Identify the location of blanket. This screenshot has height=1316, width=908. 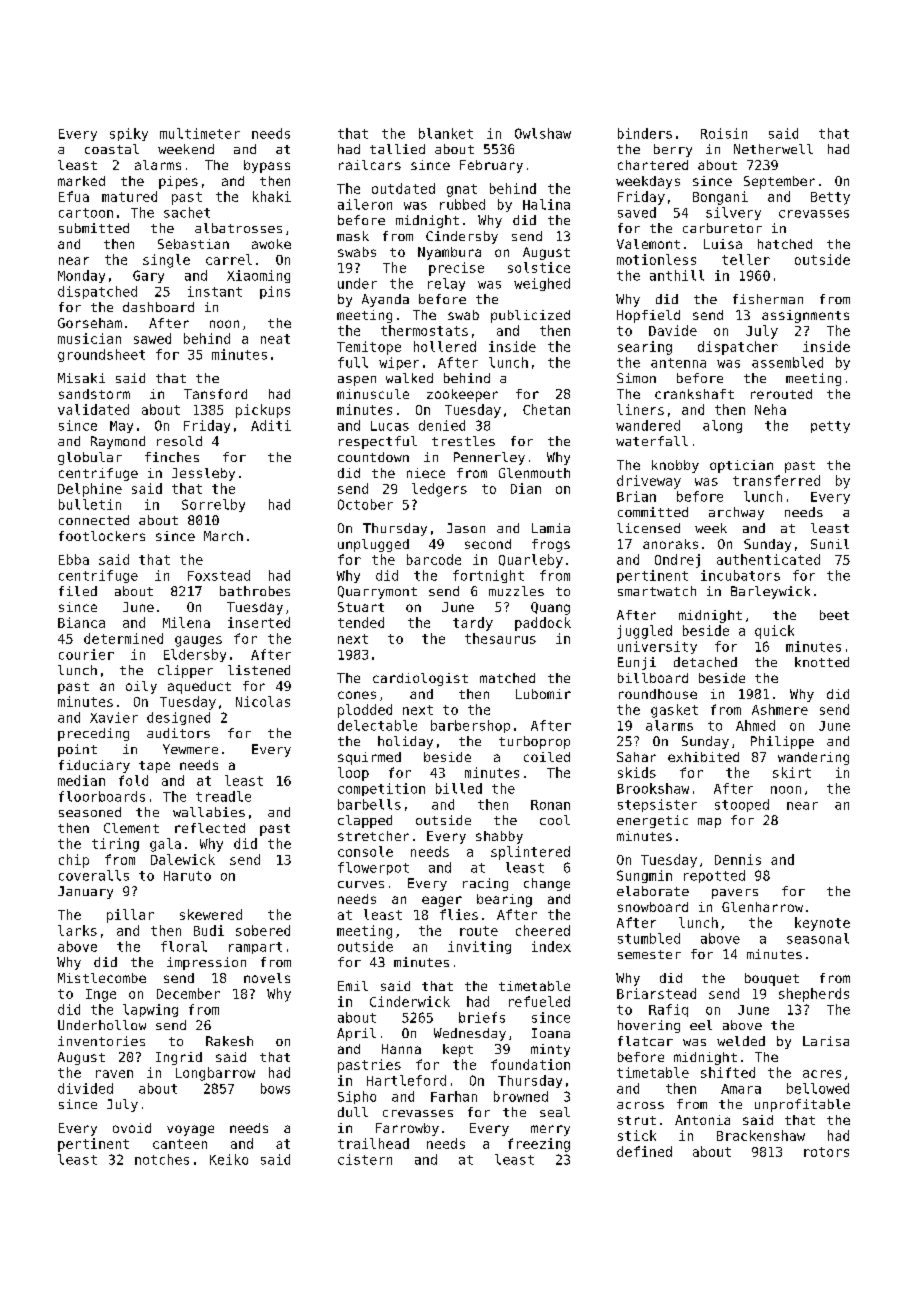
(446, 133).
